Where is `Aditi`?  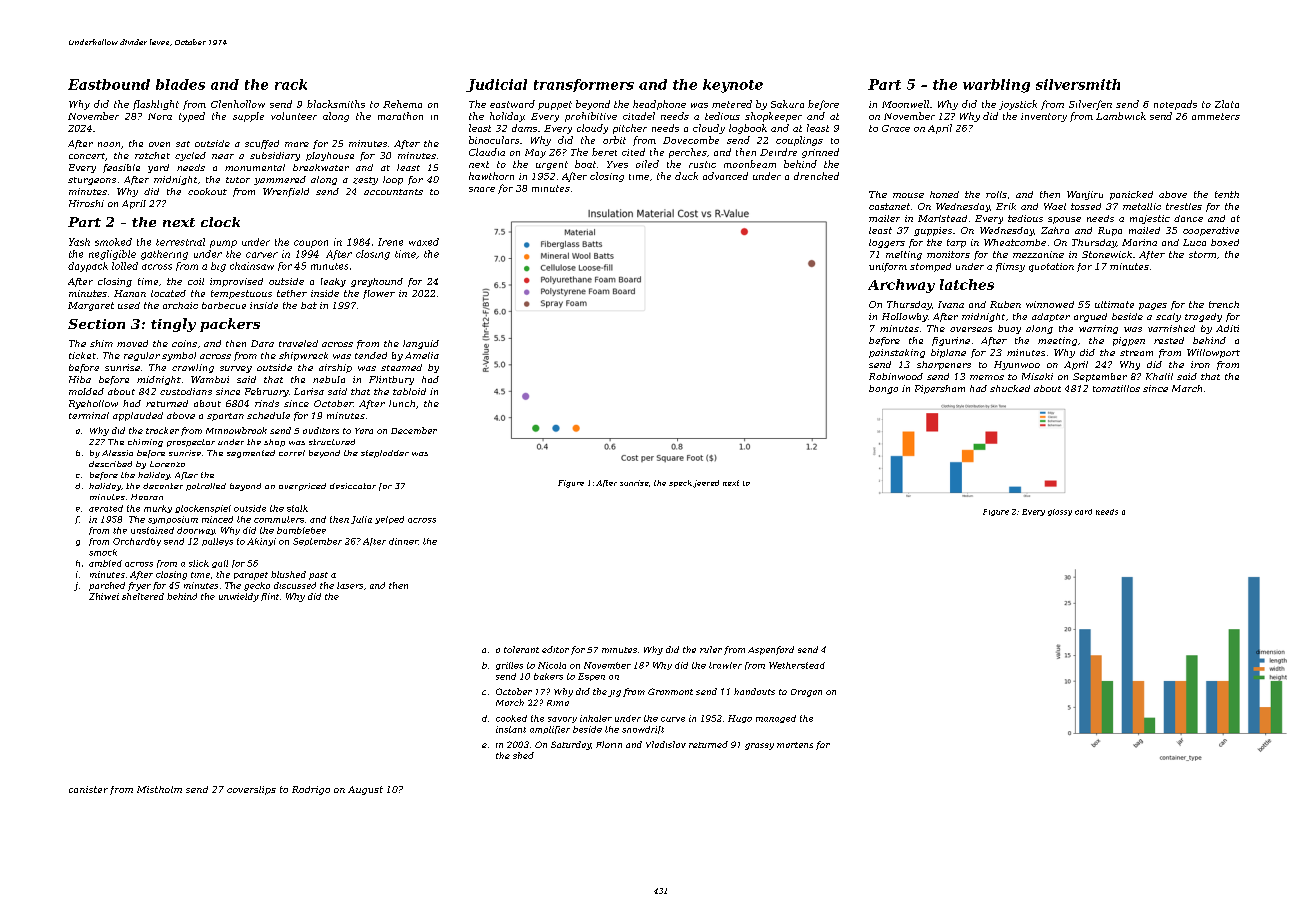
Aditi is located at coordinates (1227, 328).
